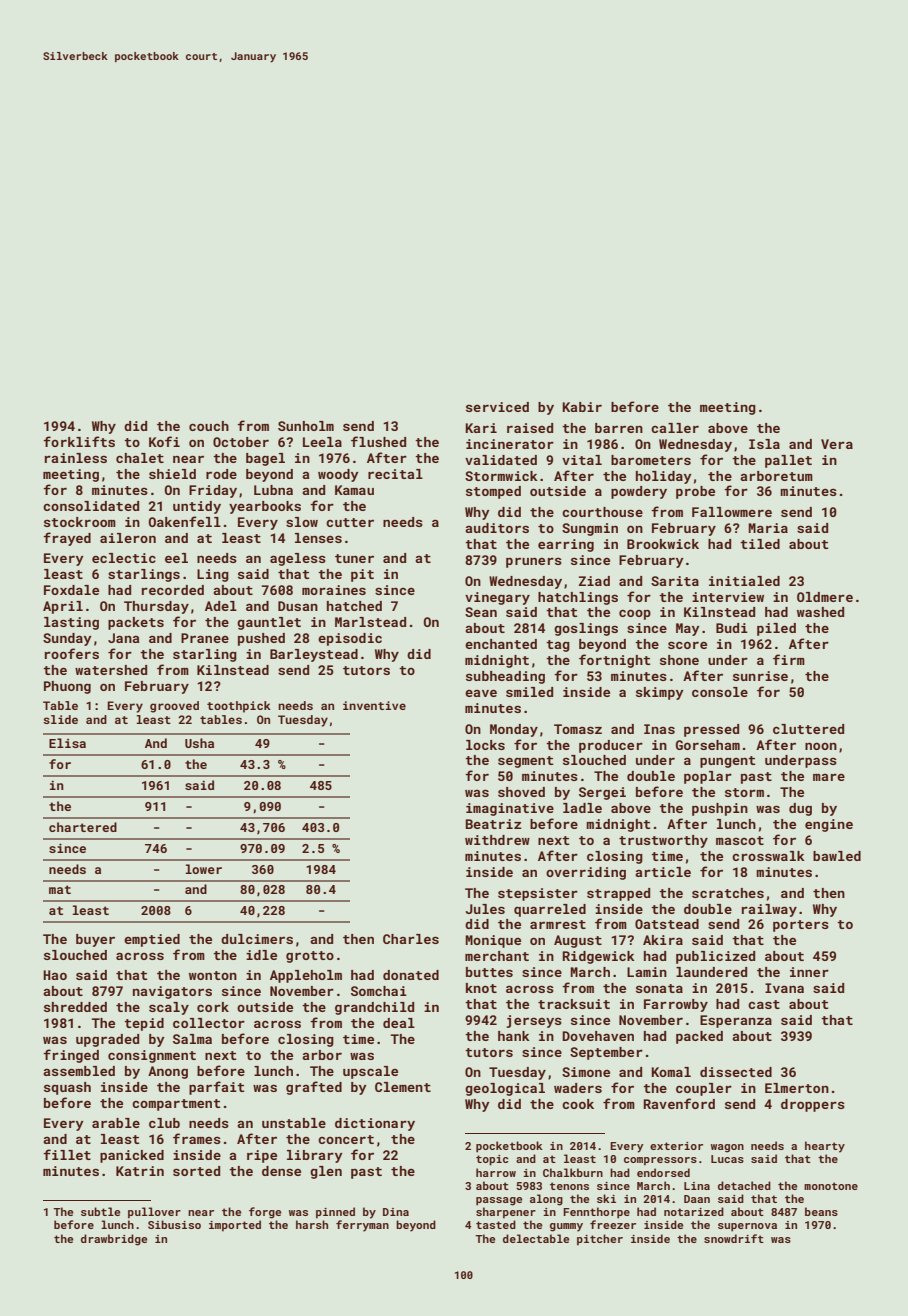 Image resolution: width=908 pixels, height=1316 pixels. What do you see at coordinates (204, 869) in the page?
I see `lower` at bounding box center [204, 869].
